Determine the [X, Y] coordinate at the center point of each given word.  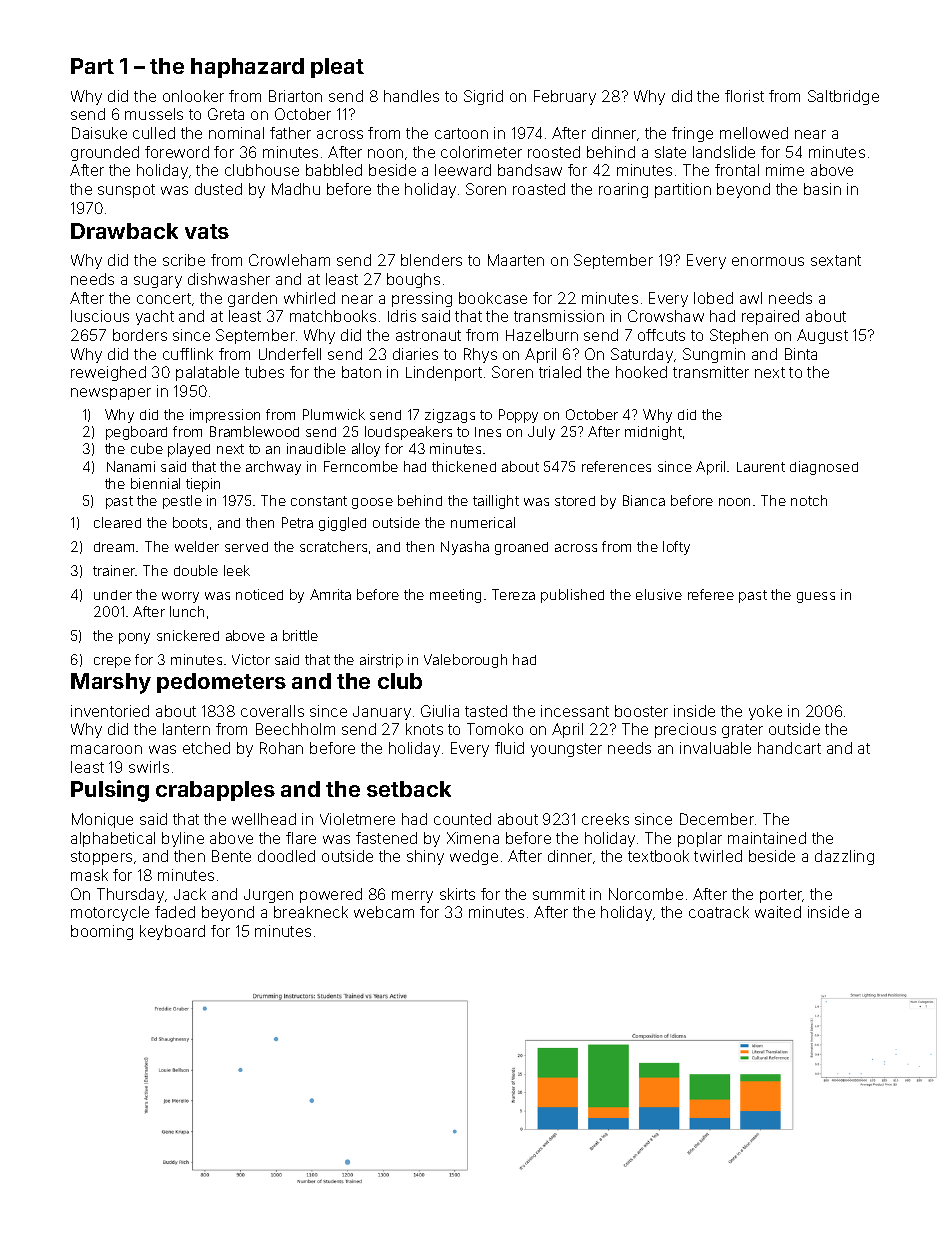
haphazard [247, 68]
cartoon [461, 133]
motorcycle [110, 913]
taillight [496, 502]
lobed [713, 298]
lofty [676, 548]
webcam [384, 912]
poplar [700, 839]
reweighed [108, 373]
